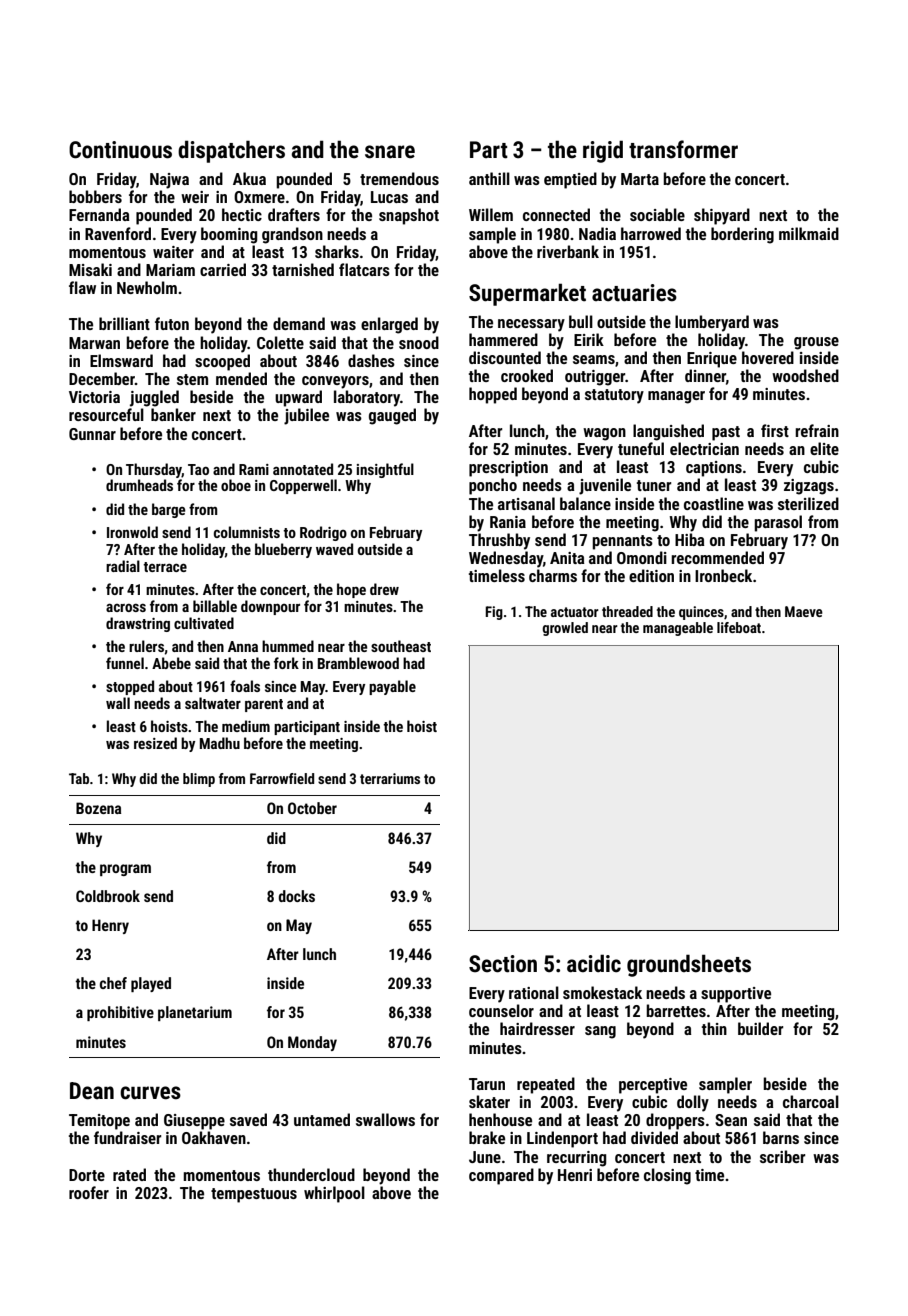 This screenshot has height=1316, width=908. I want to click on weir, so click(195, 197).
